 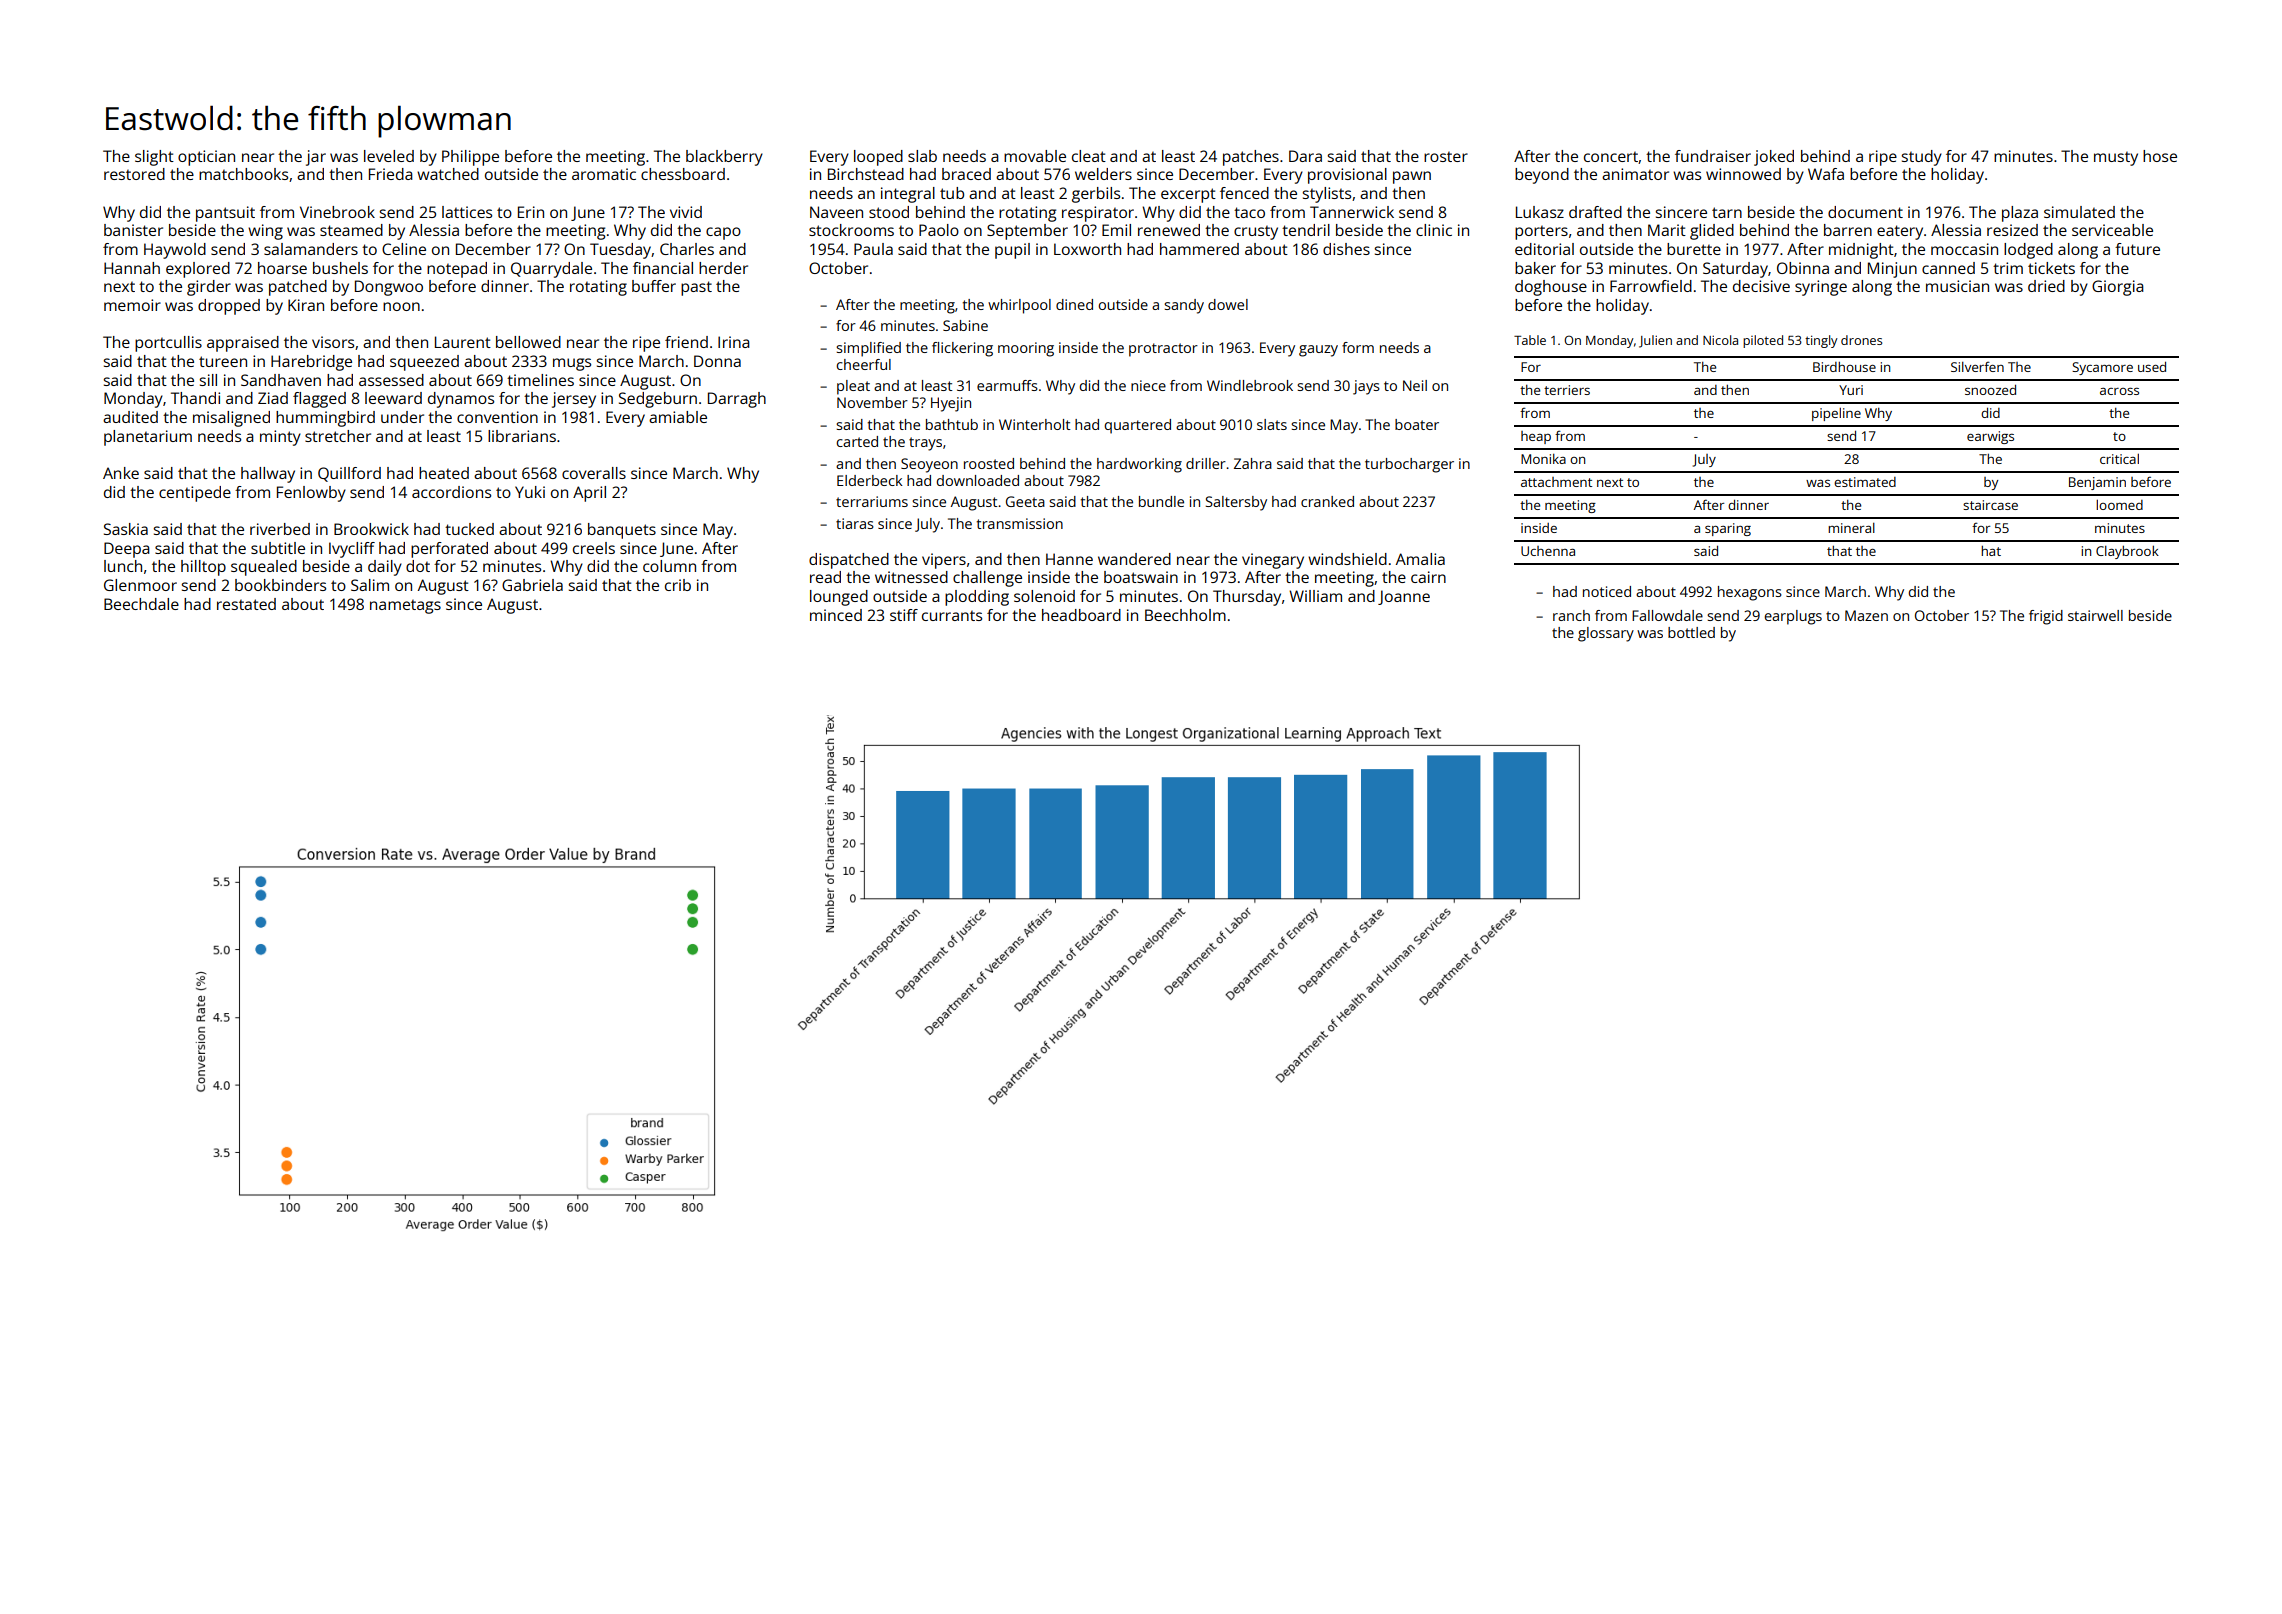 I want to click on Julien, so click(x=1655, y=341).
